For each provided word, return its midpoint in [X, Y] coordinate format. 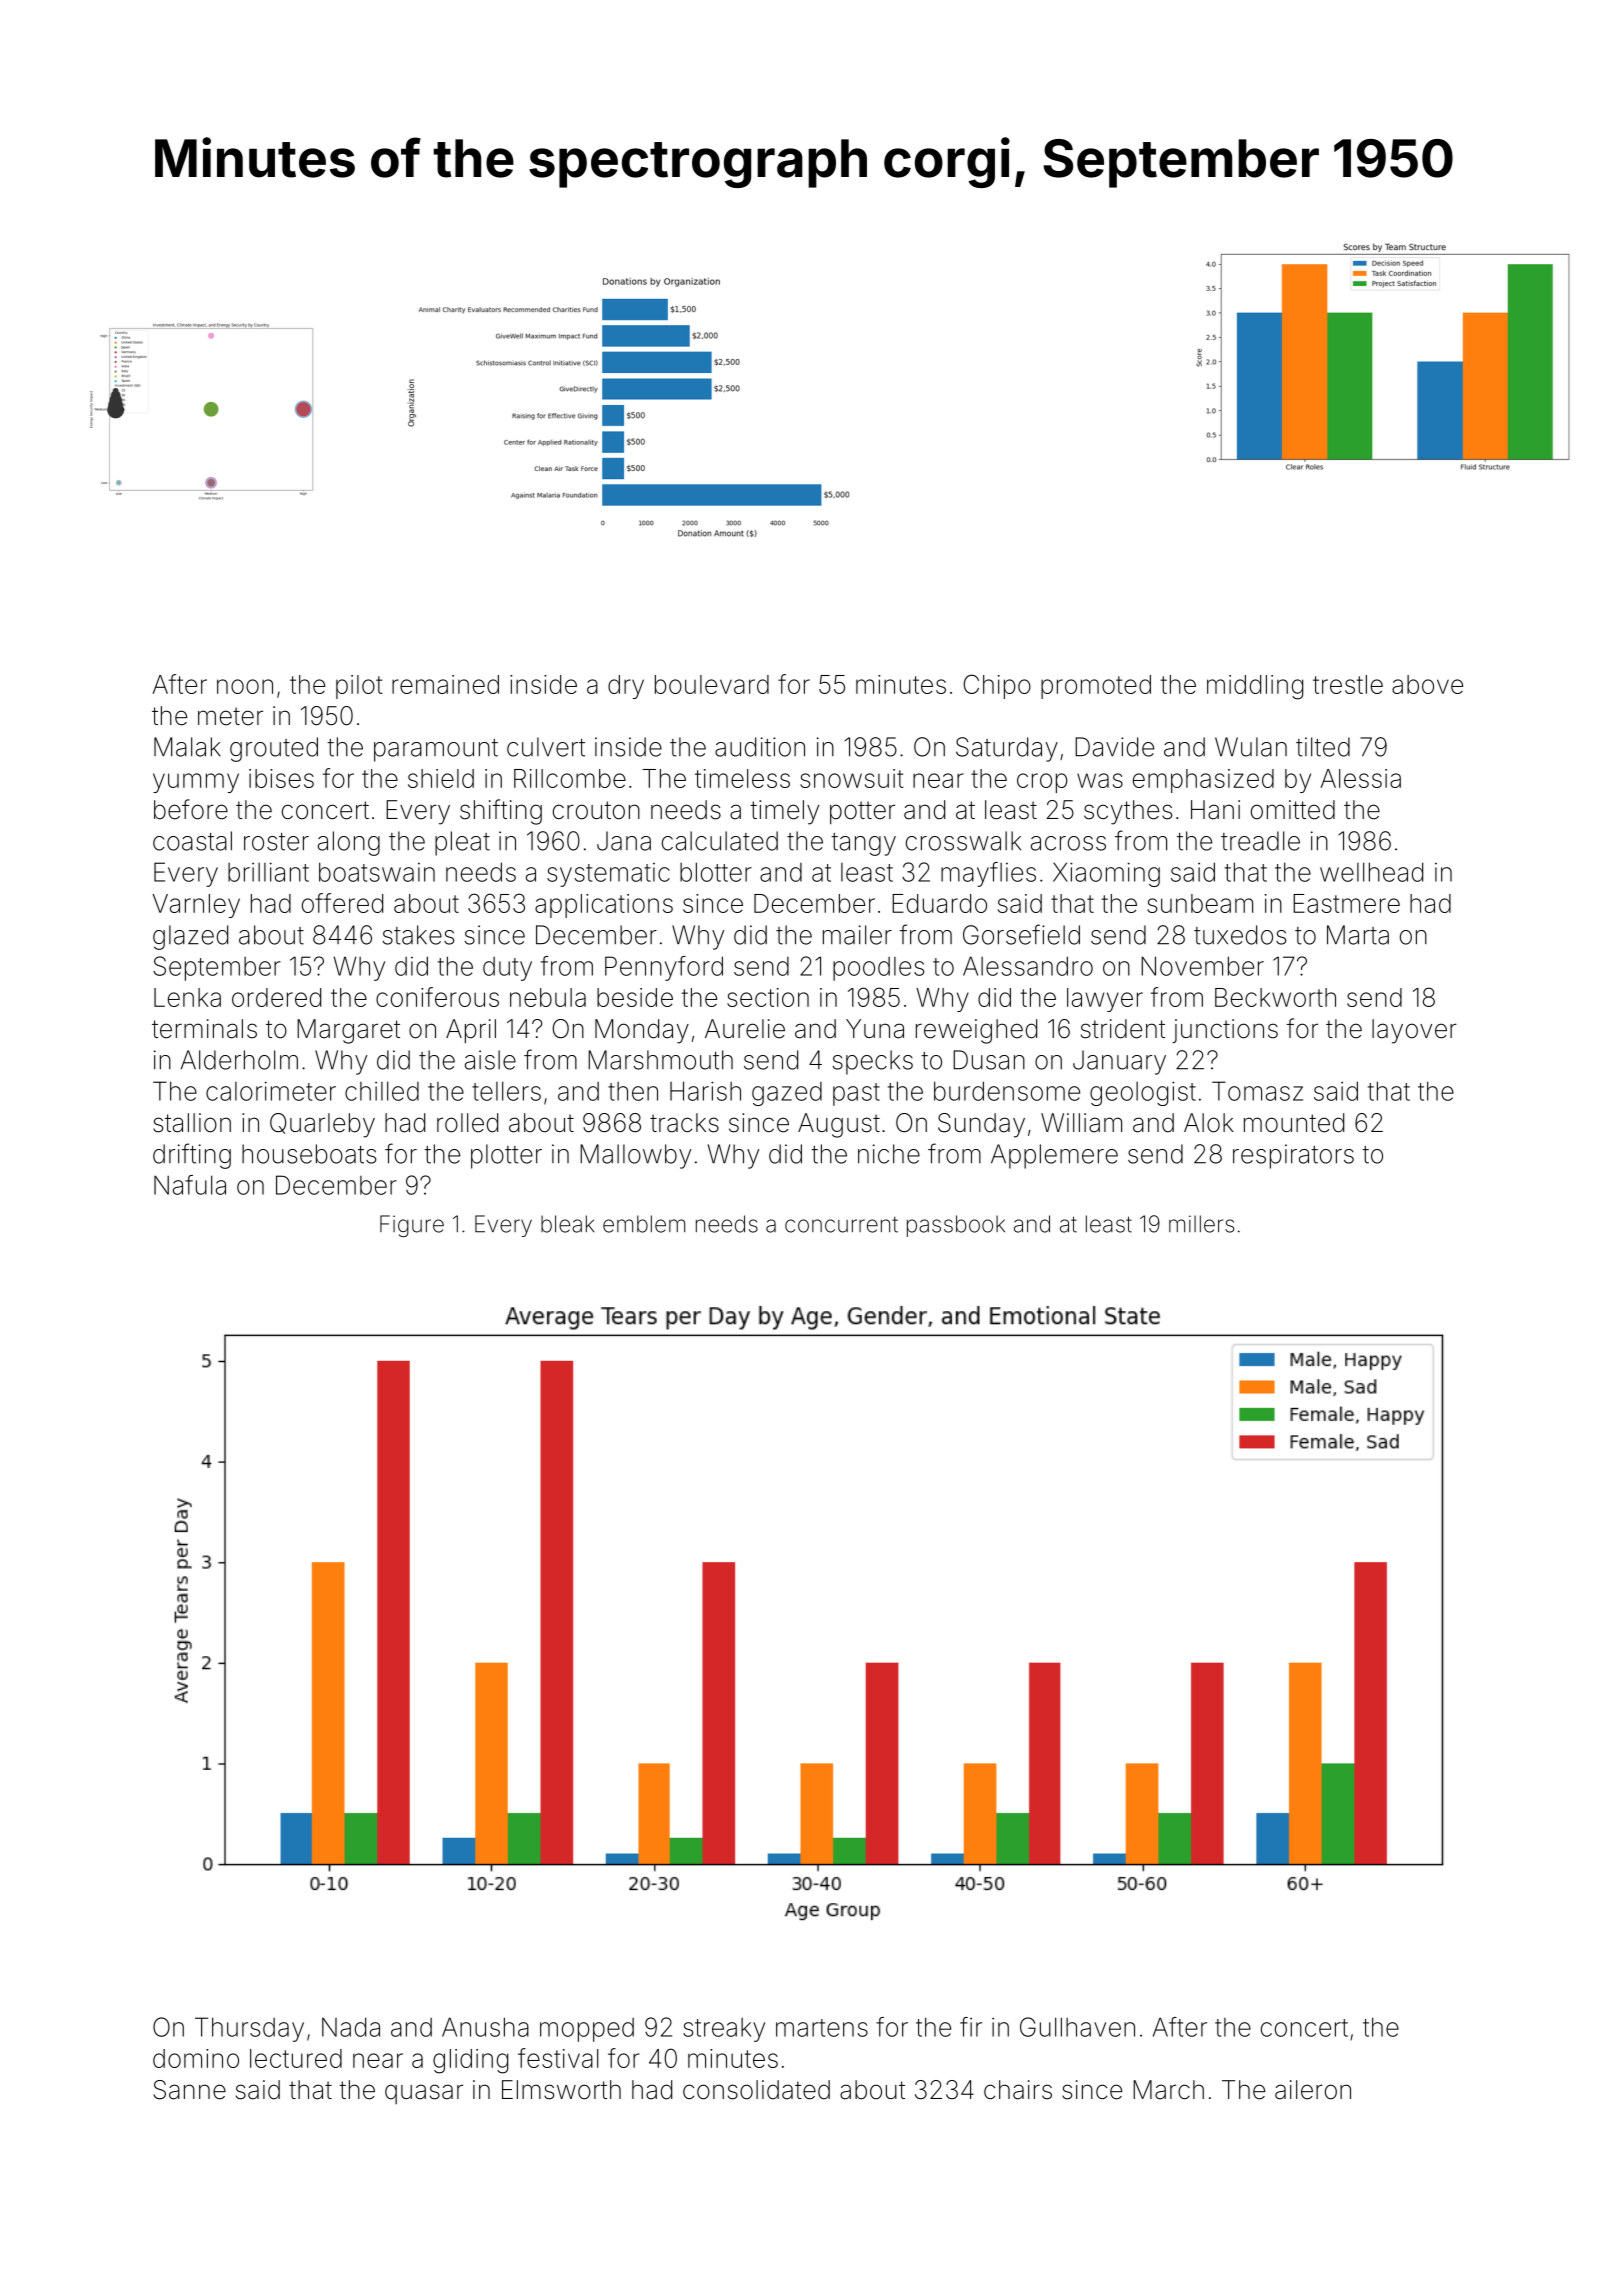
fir [971, 2027]
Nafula [190, 1185]
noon [245, 686]
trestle [1348, 684]
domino [196, 2058]
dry [626, 687]
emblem [644, 1224]
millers [1201, 1224]
